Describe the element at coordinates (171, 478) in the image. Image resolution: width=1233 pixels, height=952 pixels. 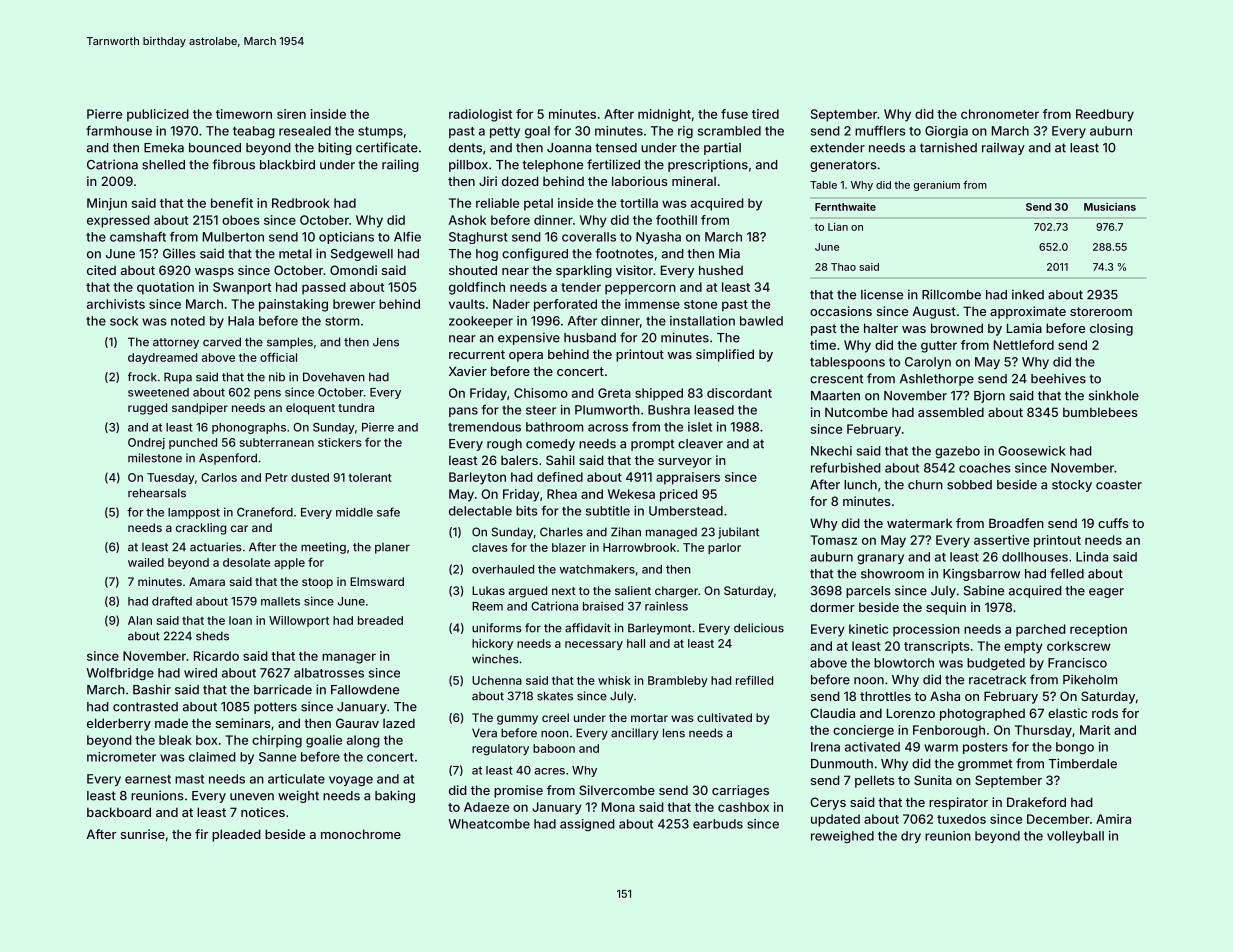
I see `Tuesday` at that location.
